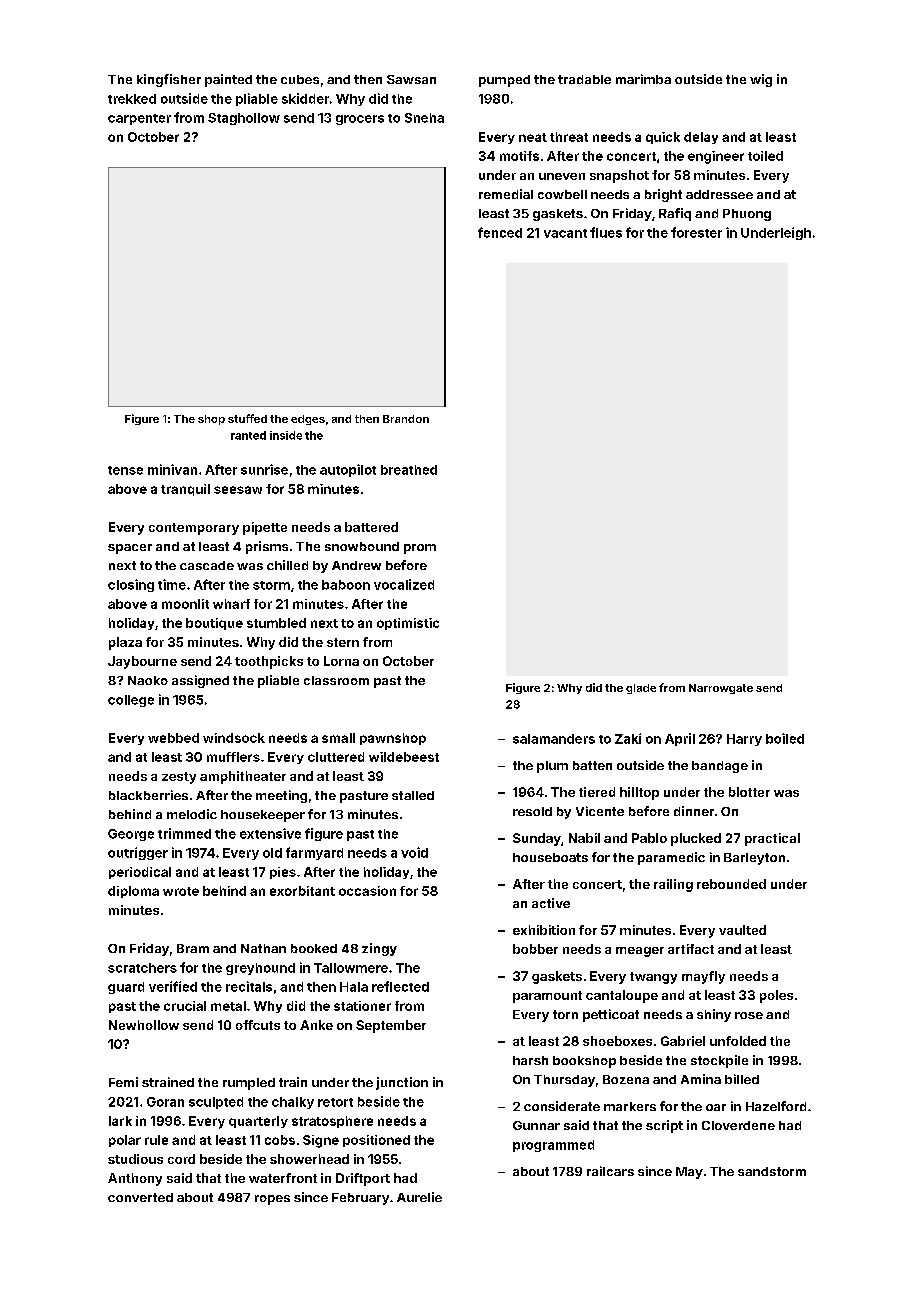 Image resolution: width=924 pixels, height=1308 pixels. What do you see at coordinates (420, 549) in the document?
I see `prom` at bounding box center [420, 549].
